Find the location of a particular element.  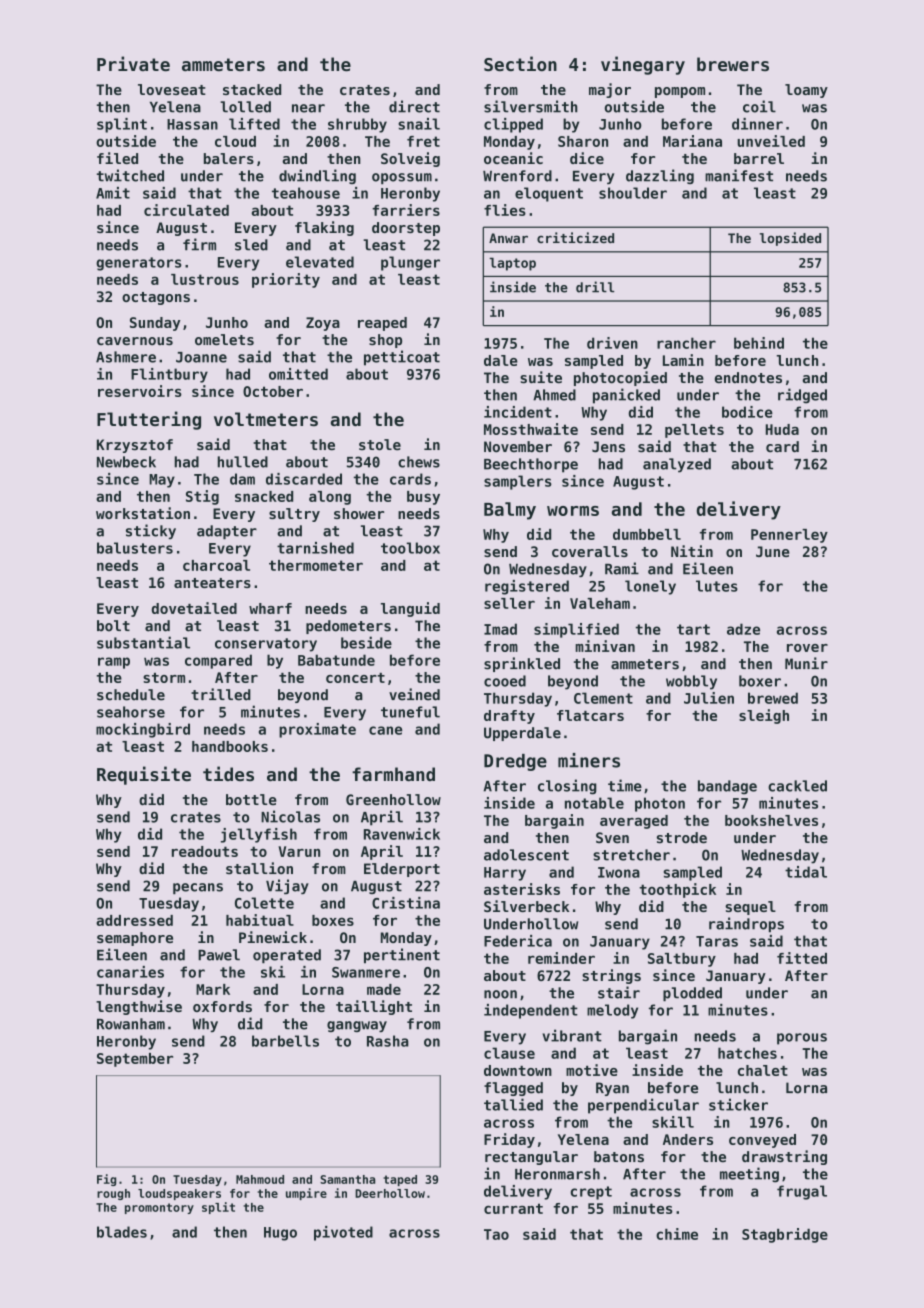

Vijay is located at coordinates (287, 886).
